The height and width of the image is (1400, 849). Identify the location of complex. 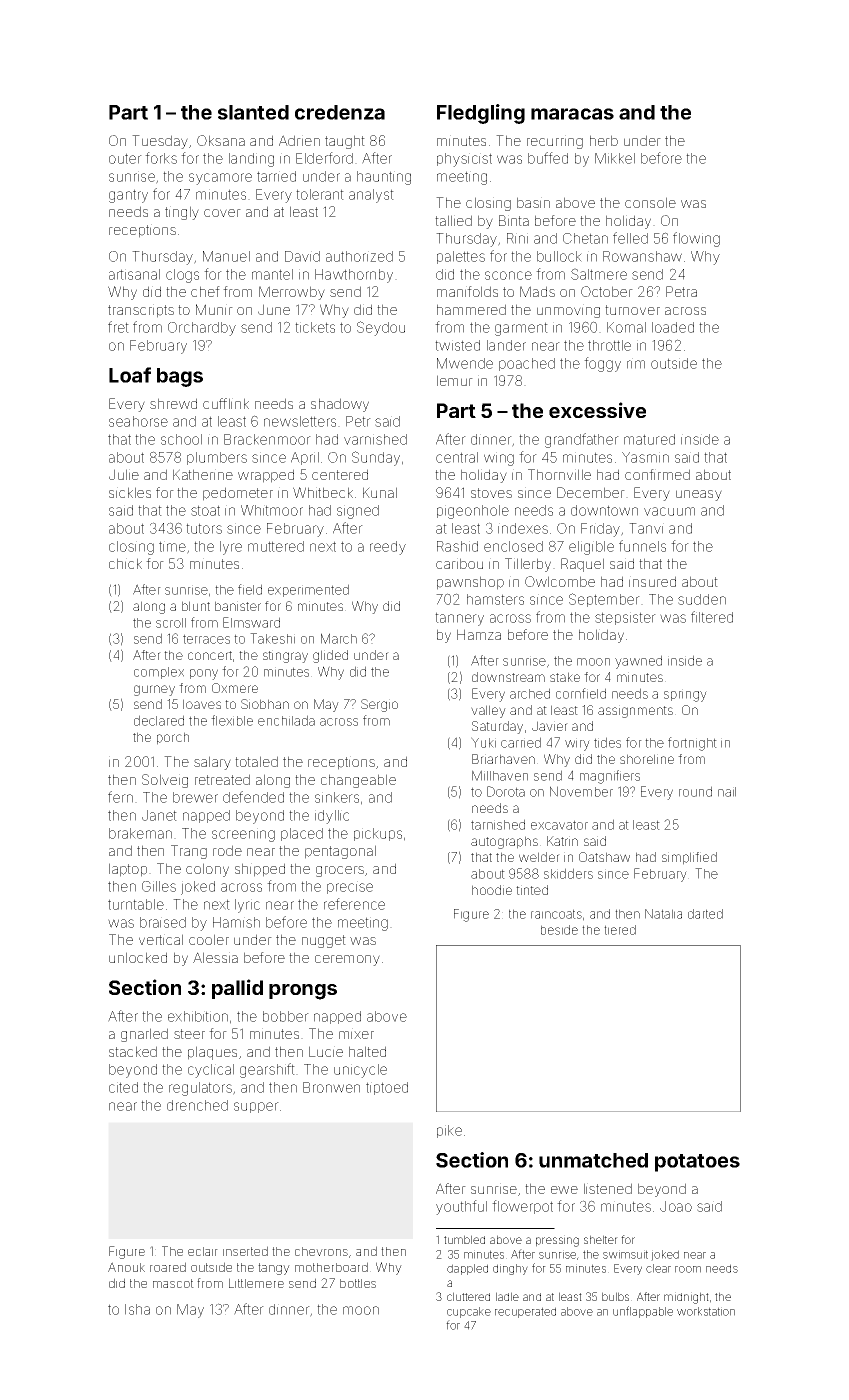
(159, 673).
